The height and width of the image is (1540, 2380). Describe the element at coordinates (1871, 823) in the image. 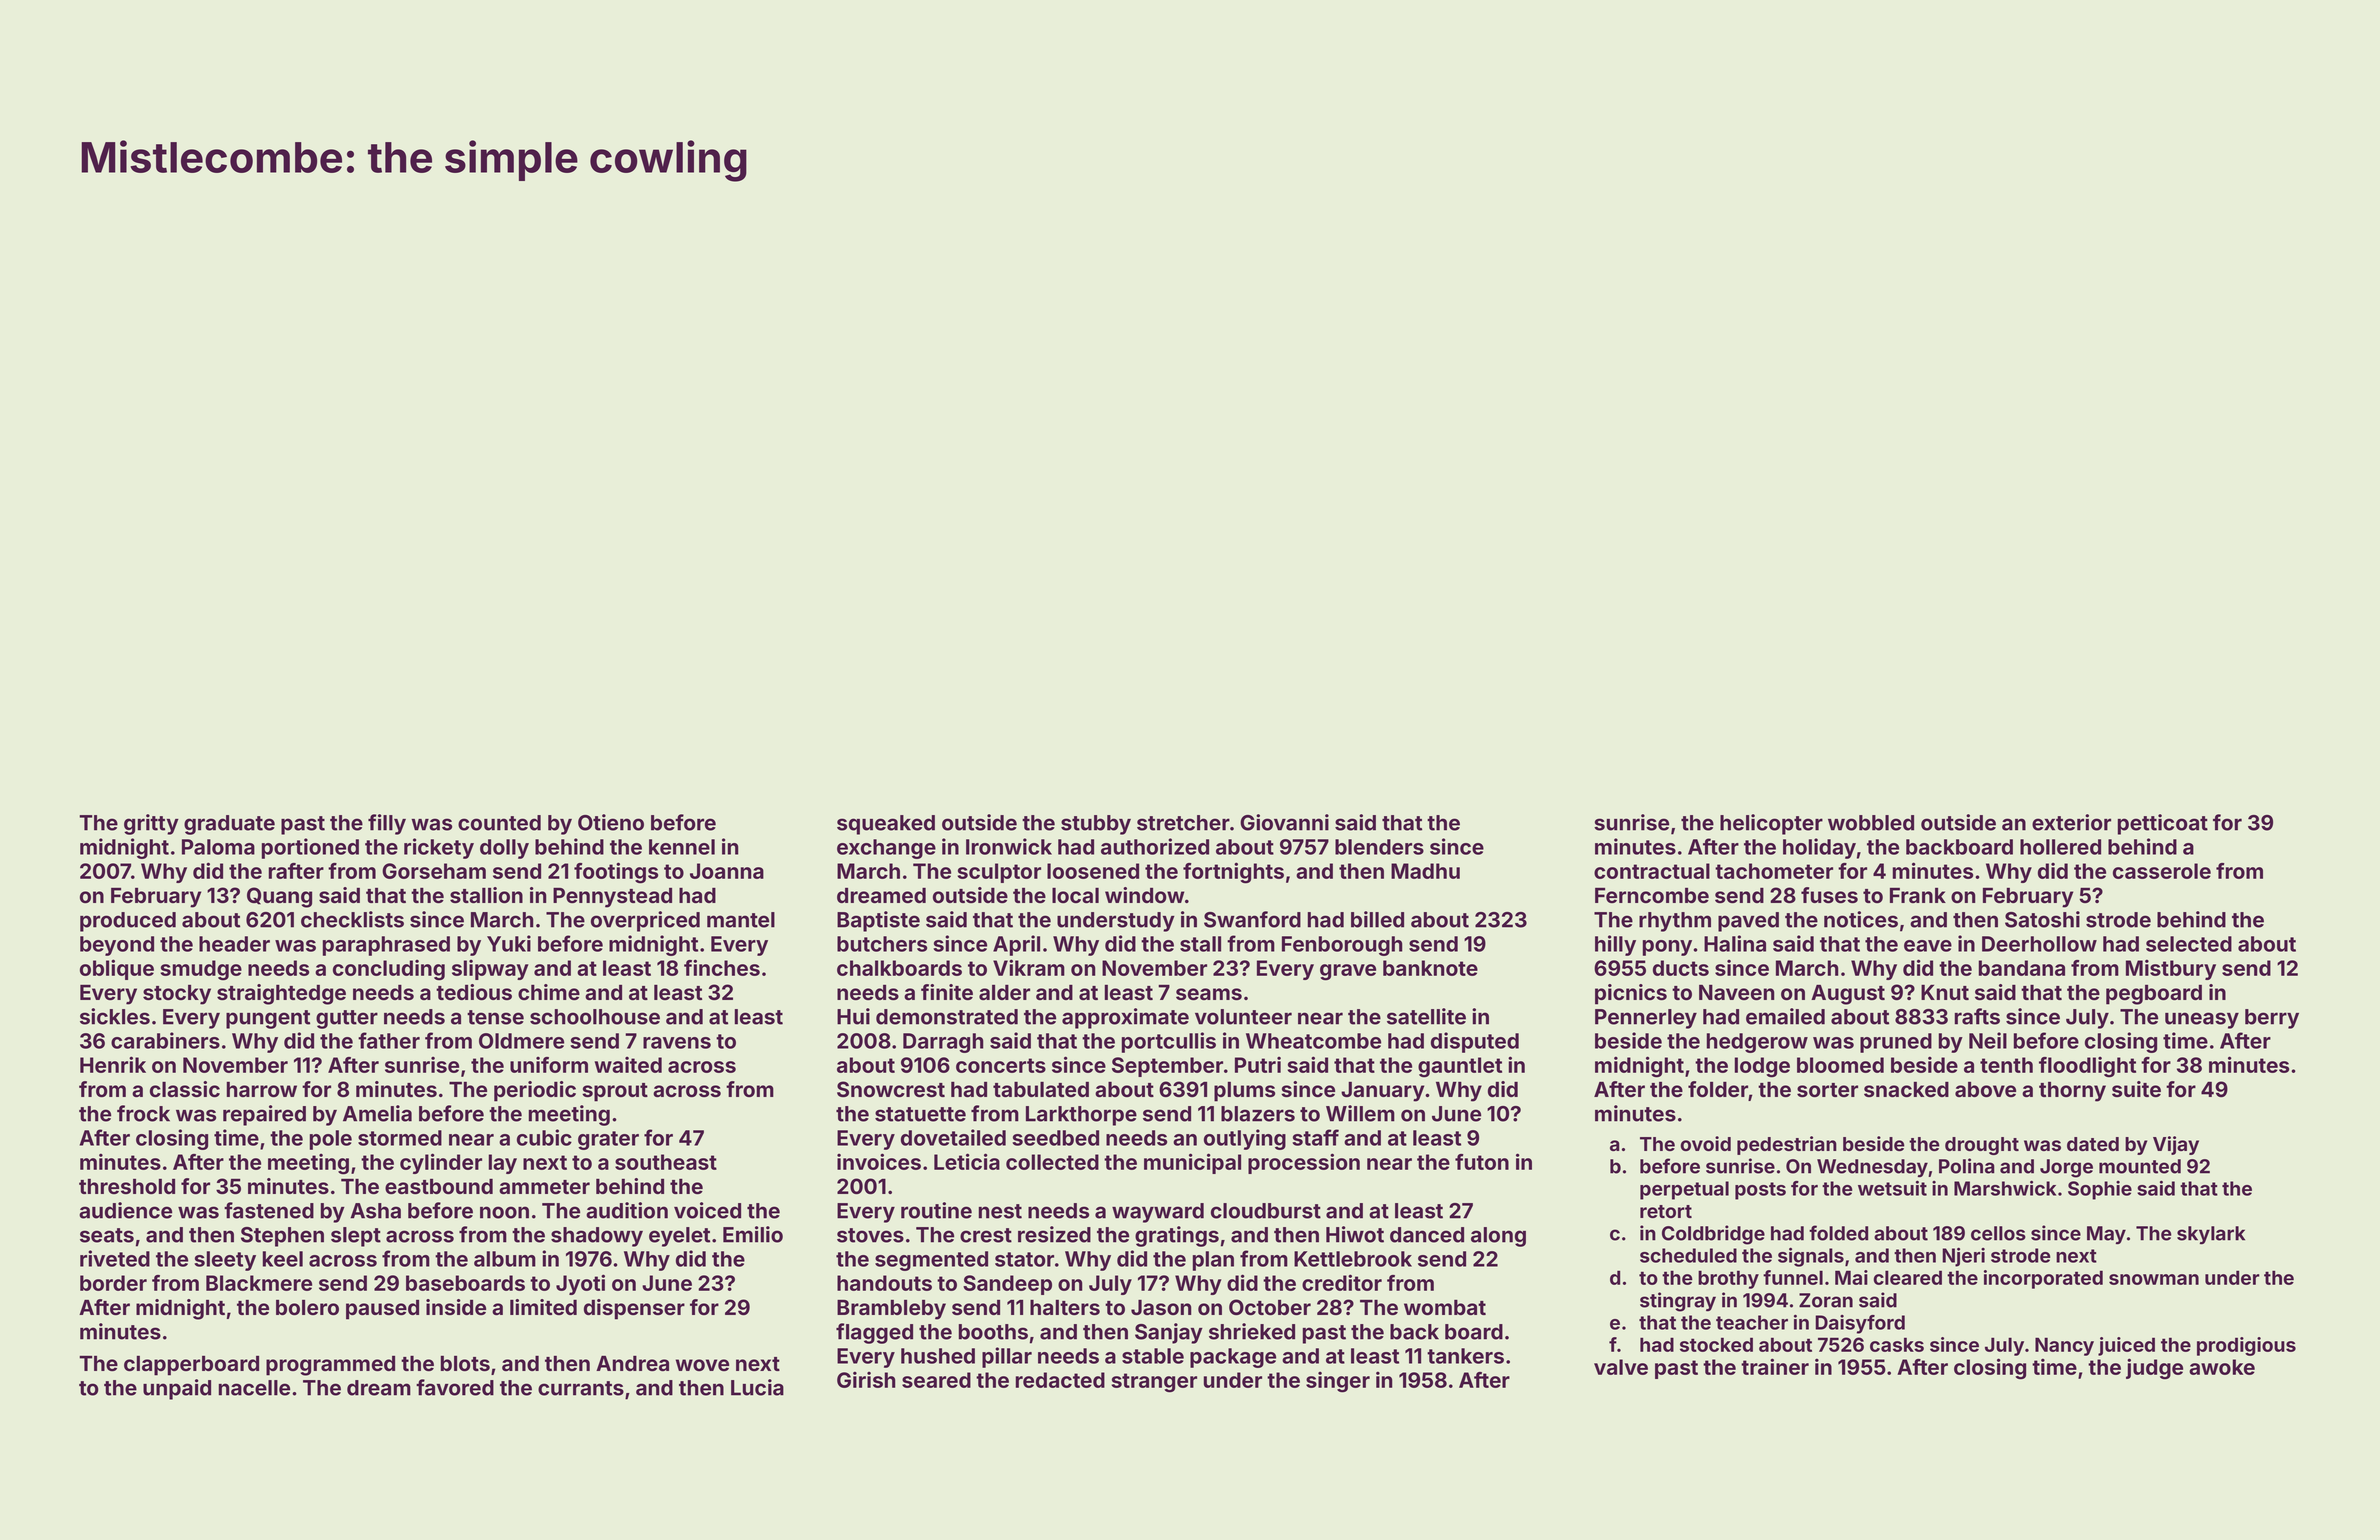

I see `wobbled` at that location.
